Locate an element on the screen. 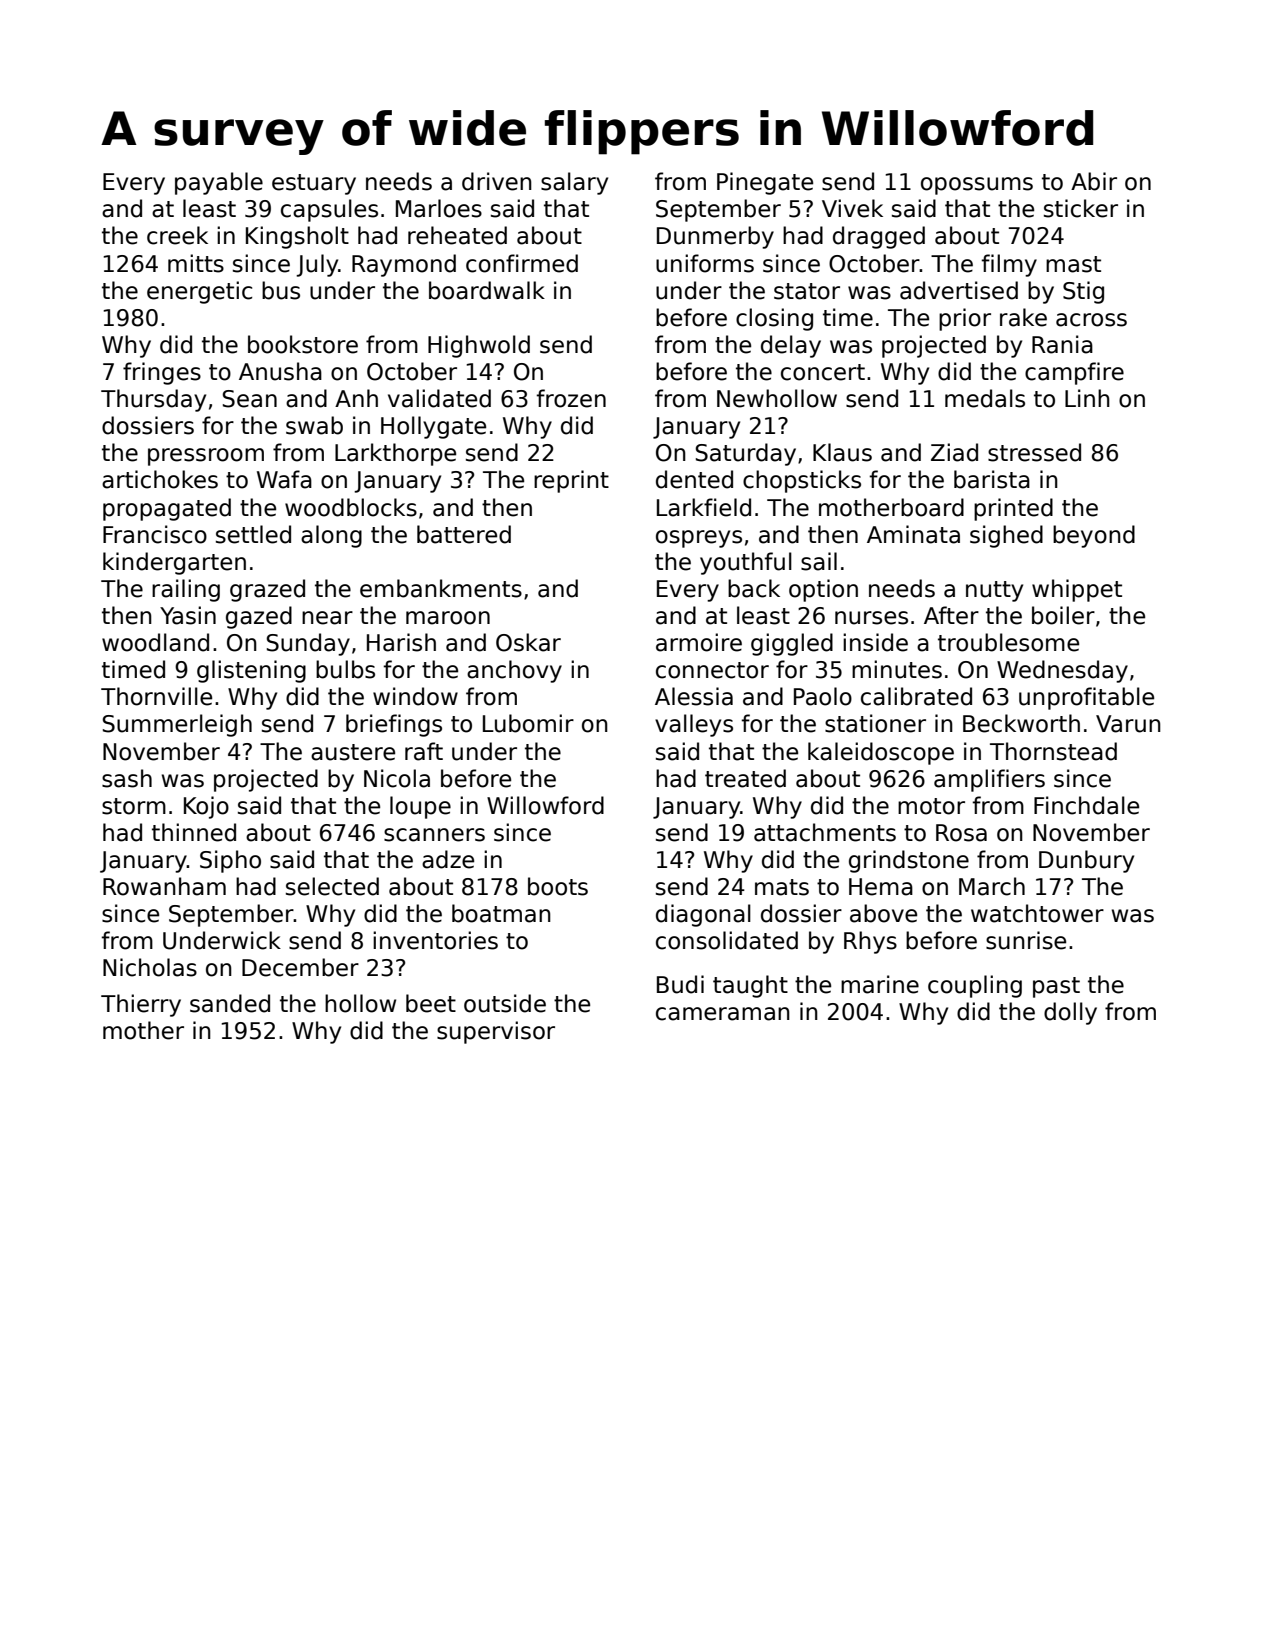 This screenshot has height=1640, width=1267. kaleidoscope is located at coordinates (881, 753).
